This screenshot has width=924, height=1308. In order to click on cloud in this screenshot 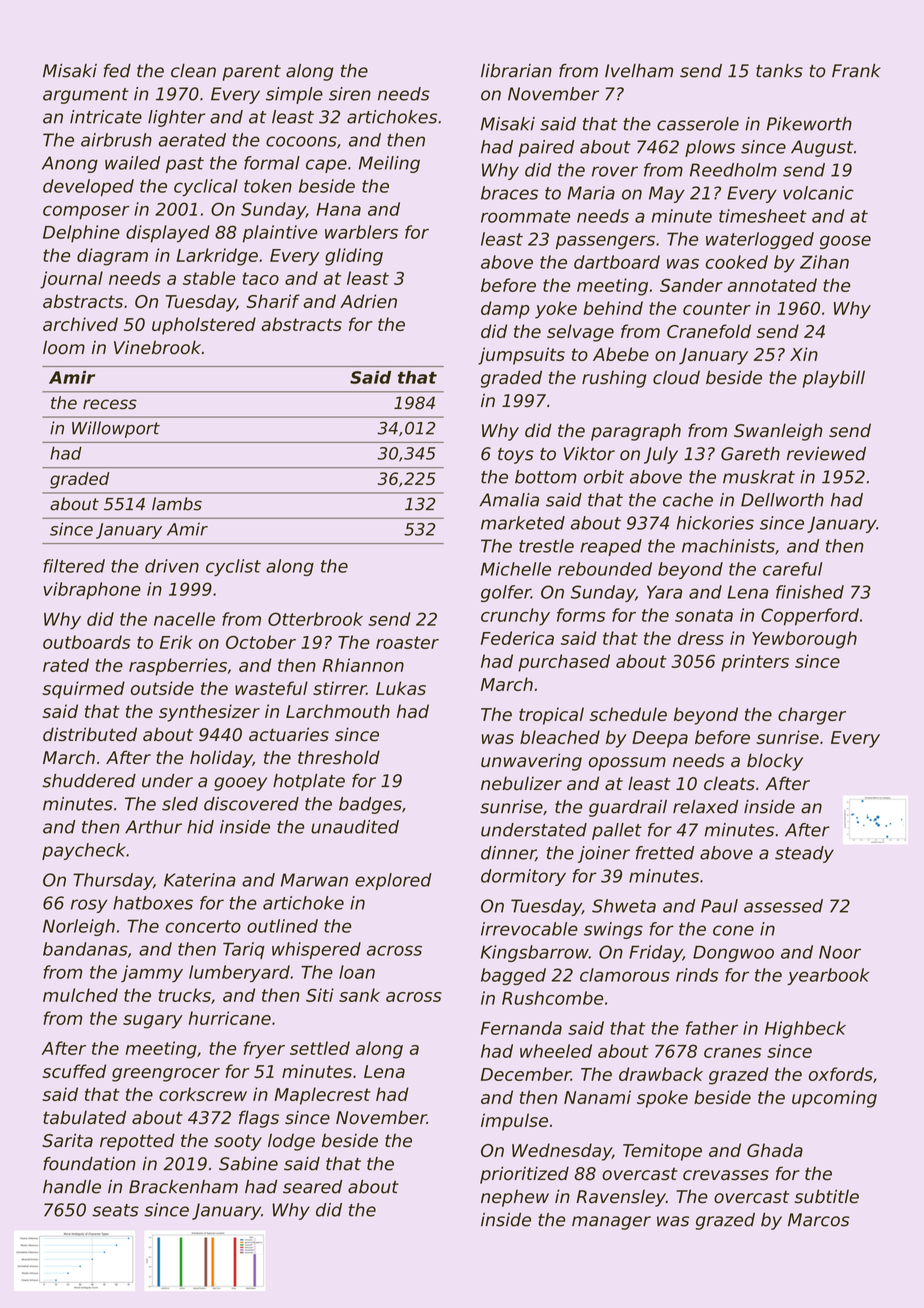, I will do `click(676, 377)`.
